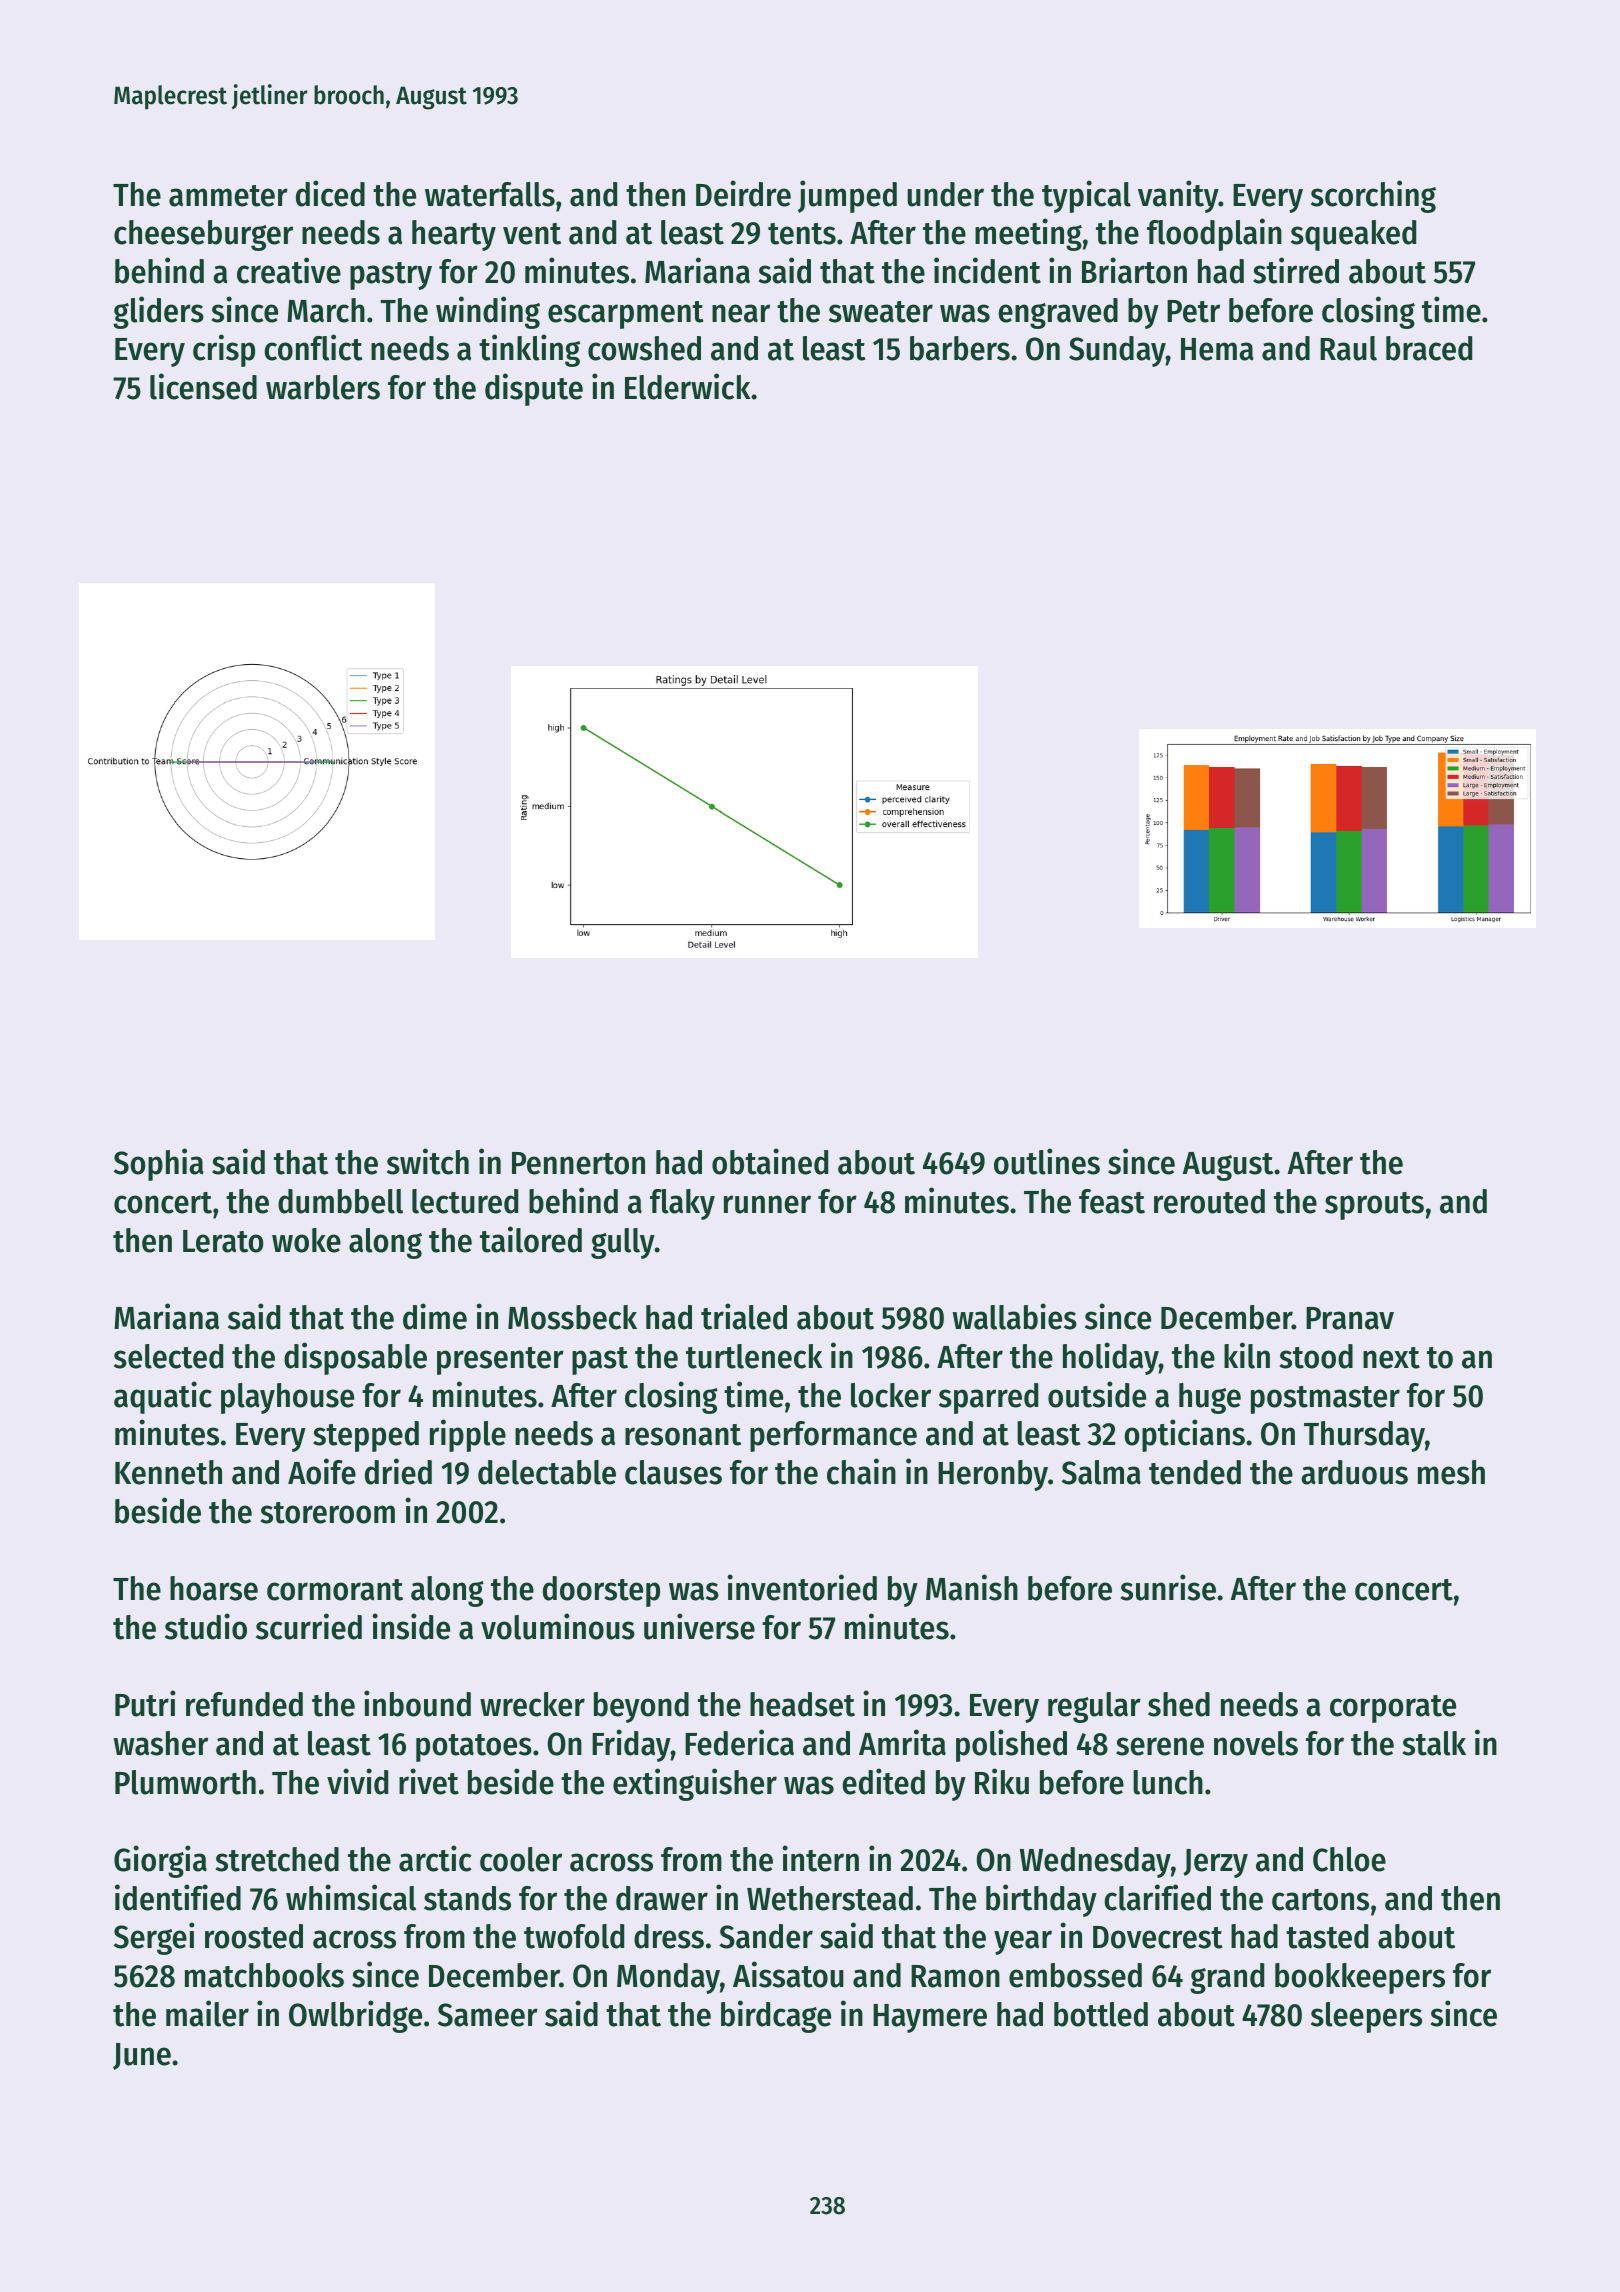 The height and width of the page is (2292, 1620). What do you see at coordinates (741, 313) in the page?
I see `near` at bounding box center [741, 313].
